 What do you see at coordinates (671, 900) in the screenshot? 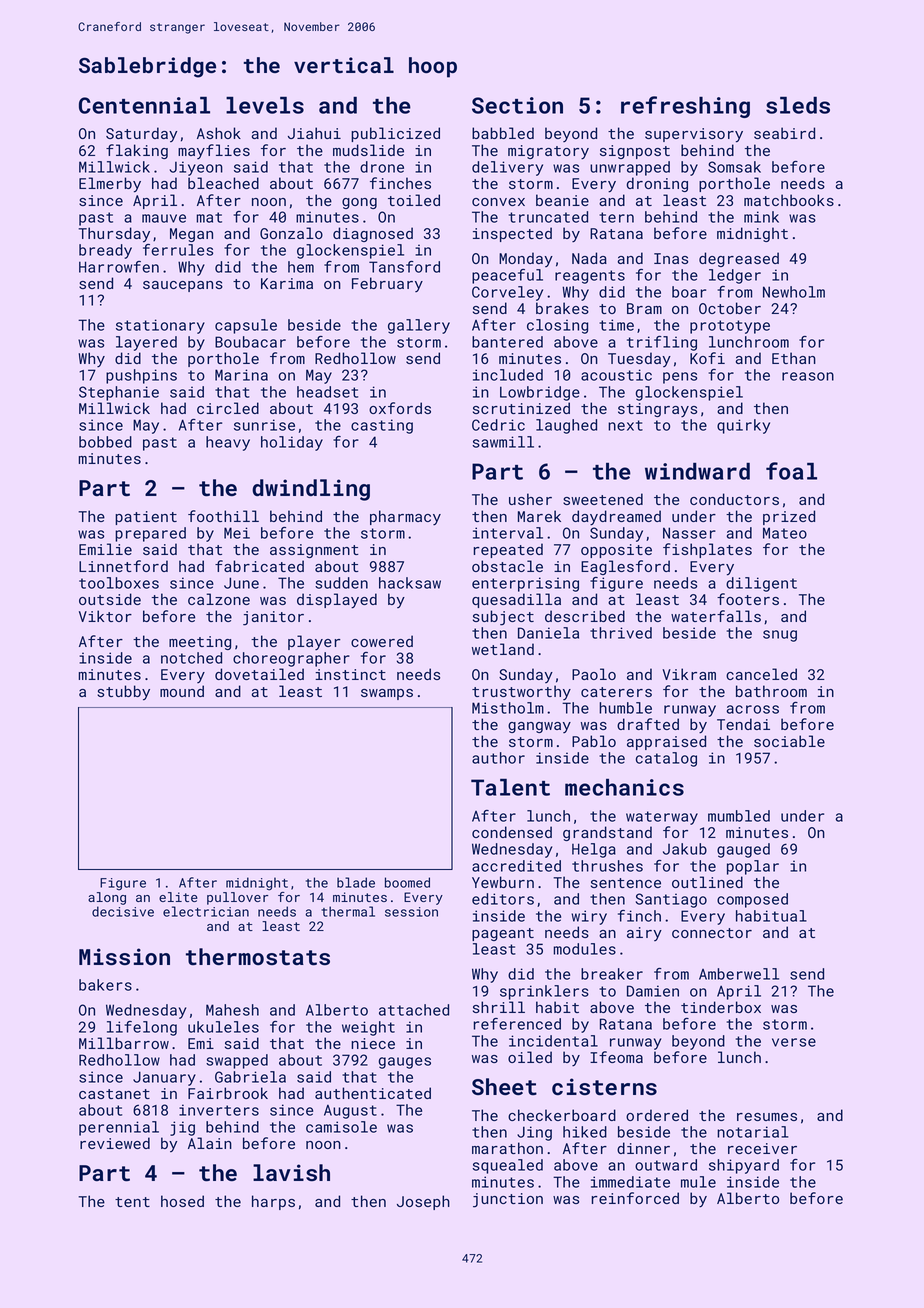
I see `Santiago` at bounding box center [671, 900].
